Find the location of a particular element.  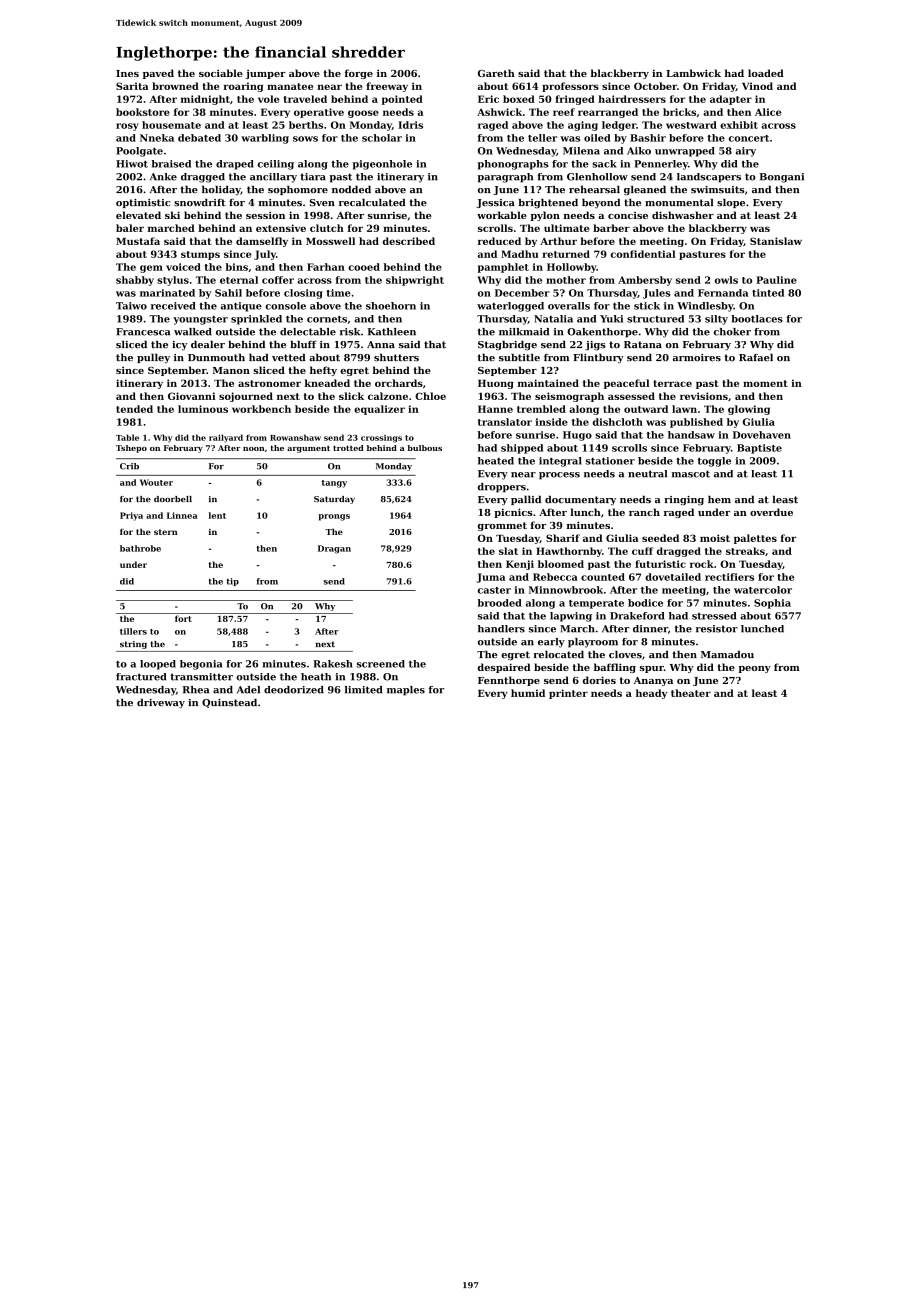

Jessica is located at coordinates (495, 203).
